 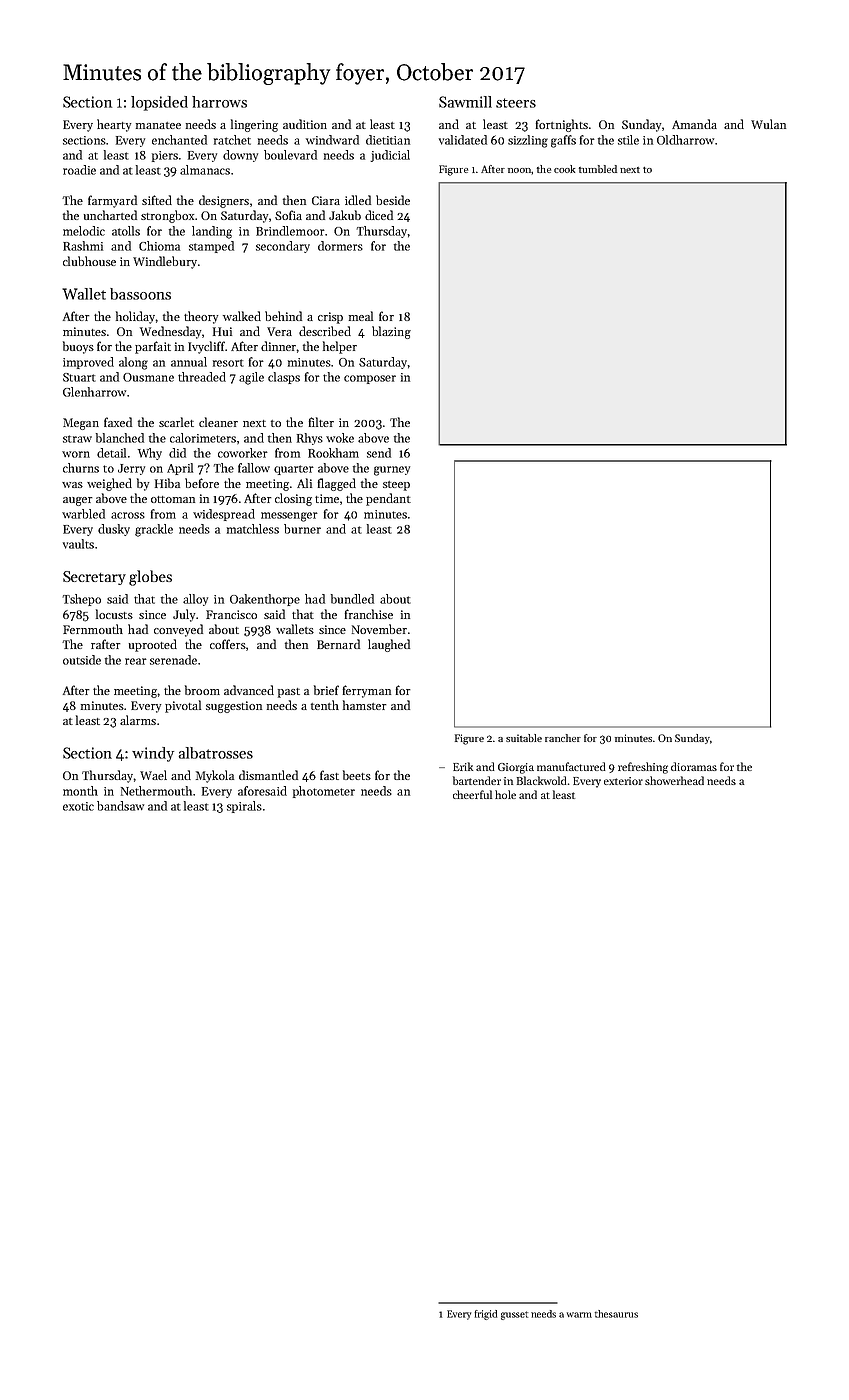 What do you see at coordinates (396, 486) in the screenshot?
I see `steep` at bounding box center [396, 486].
